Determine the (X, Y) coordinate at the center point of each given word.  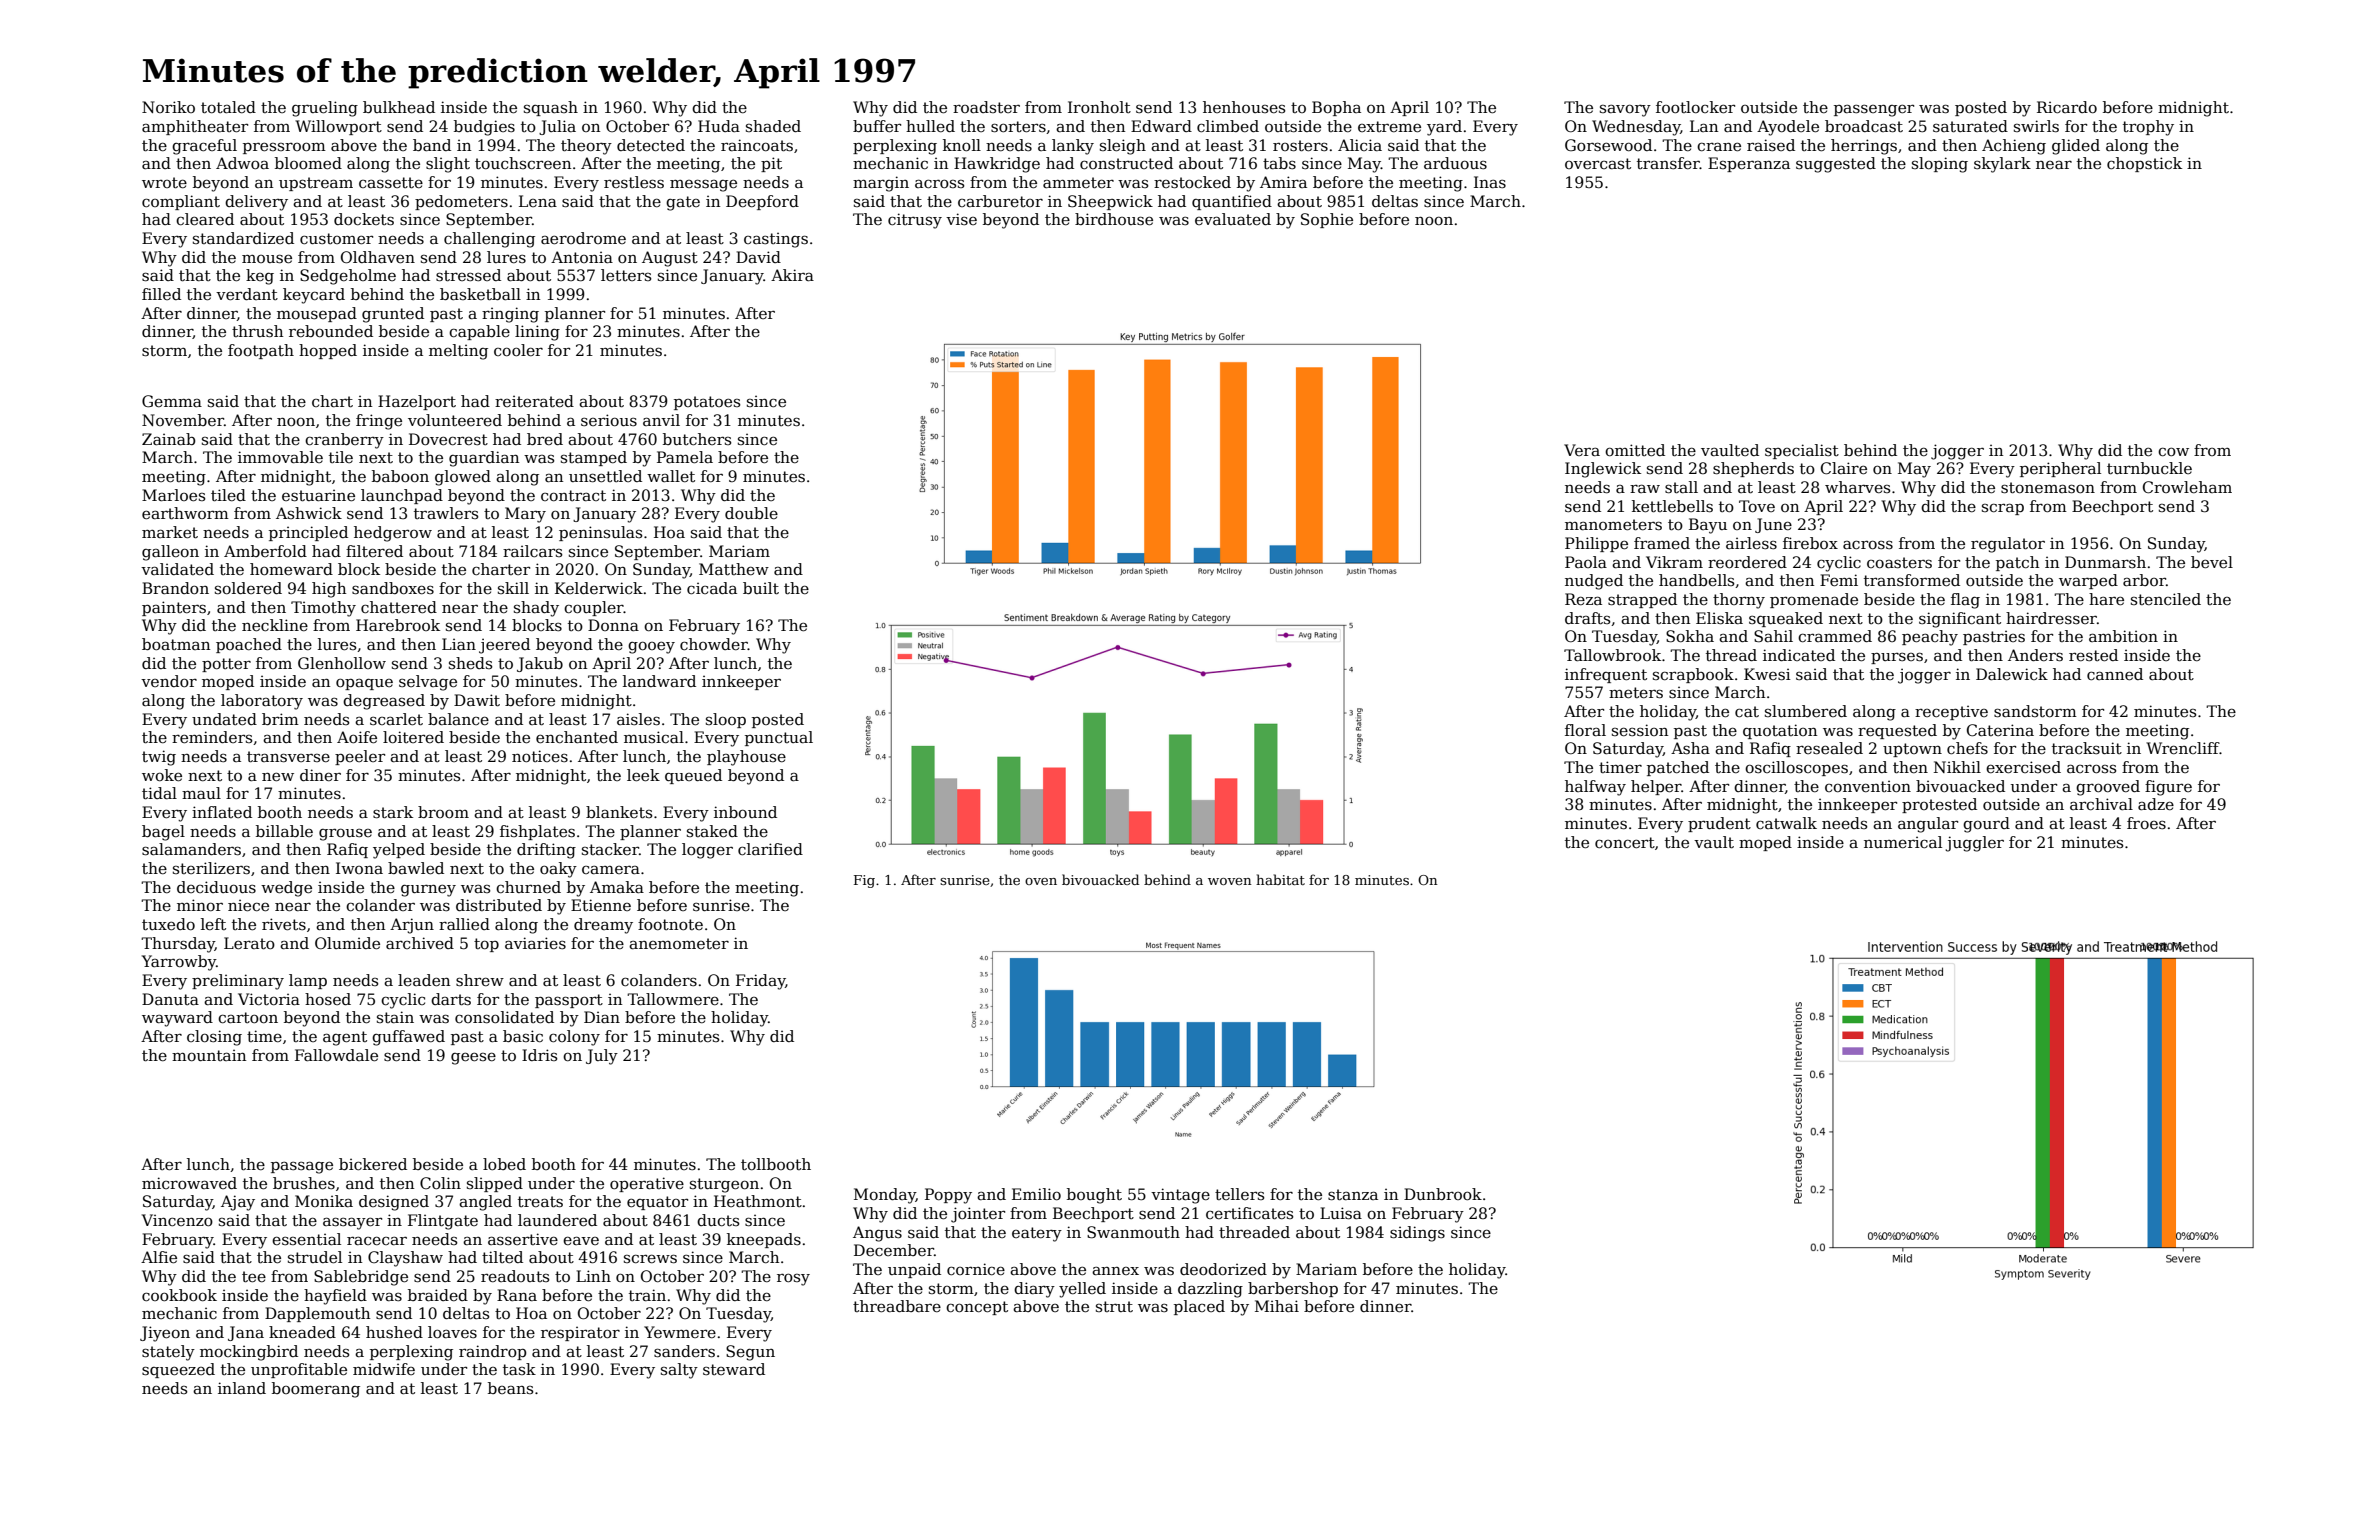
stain (395, 1017)
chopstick (2144, 164)
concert (1625, 843)
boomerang (316, 1390)
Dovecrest (448, 439)
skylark (2002, 165)
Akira (792, 275)
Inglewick (1603, 470)
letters (626, 275)
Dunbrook (1443, 1194)
